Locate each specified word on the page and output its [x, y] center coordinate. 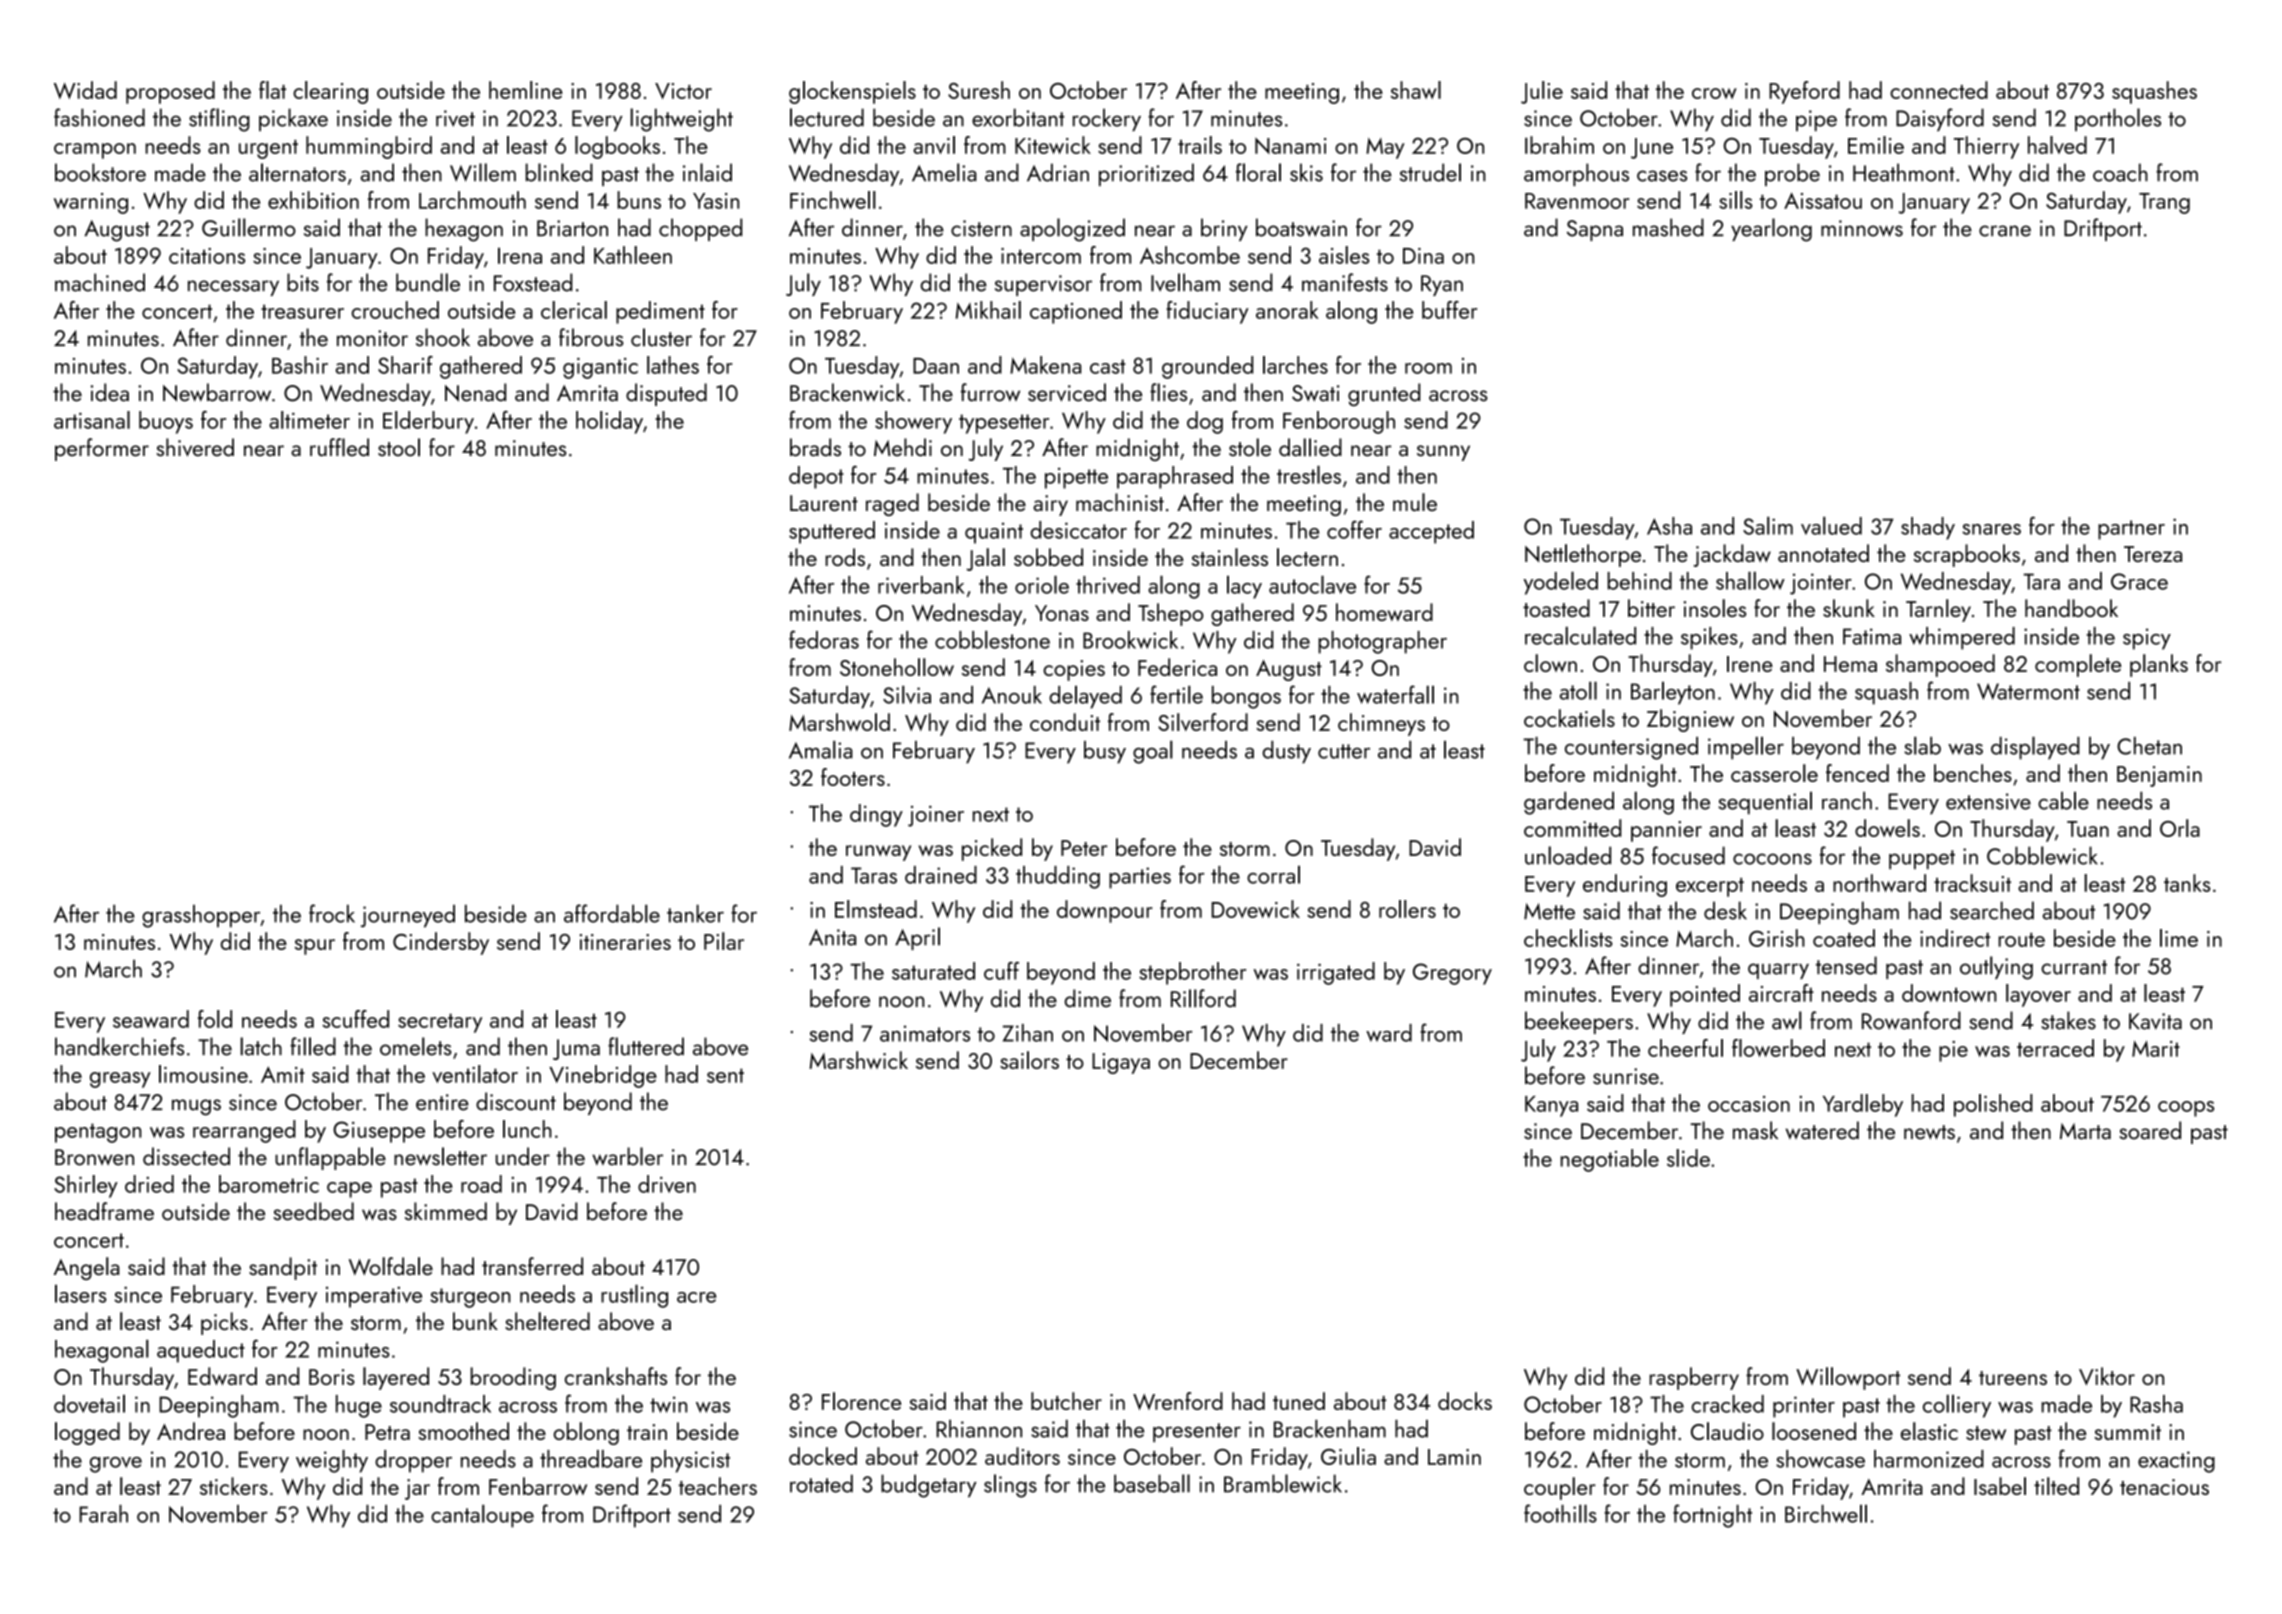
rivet [455, 118]
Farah [103, 1514]
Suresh [979, 90]
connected [1939, 90]
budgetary [929, 1486]
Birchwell [1826, 1513]
